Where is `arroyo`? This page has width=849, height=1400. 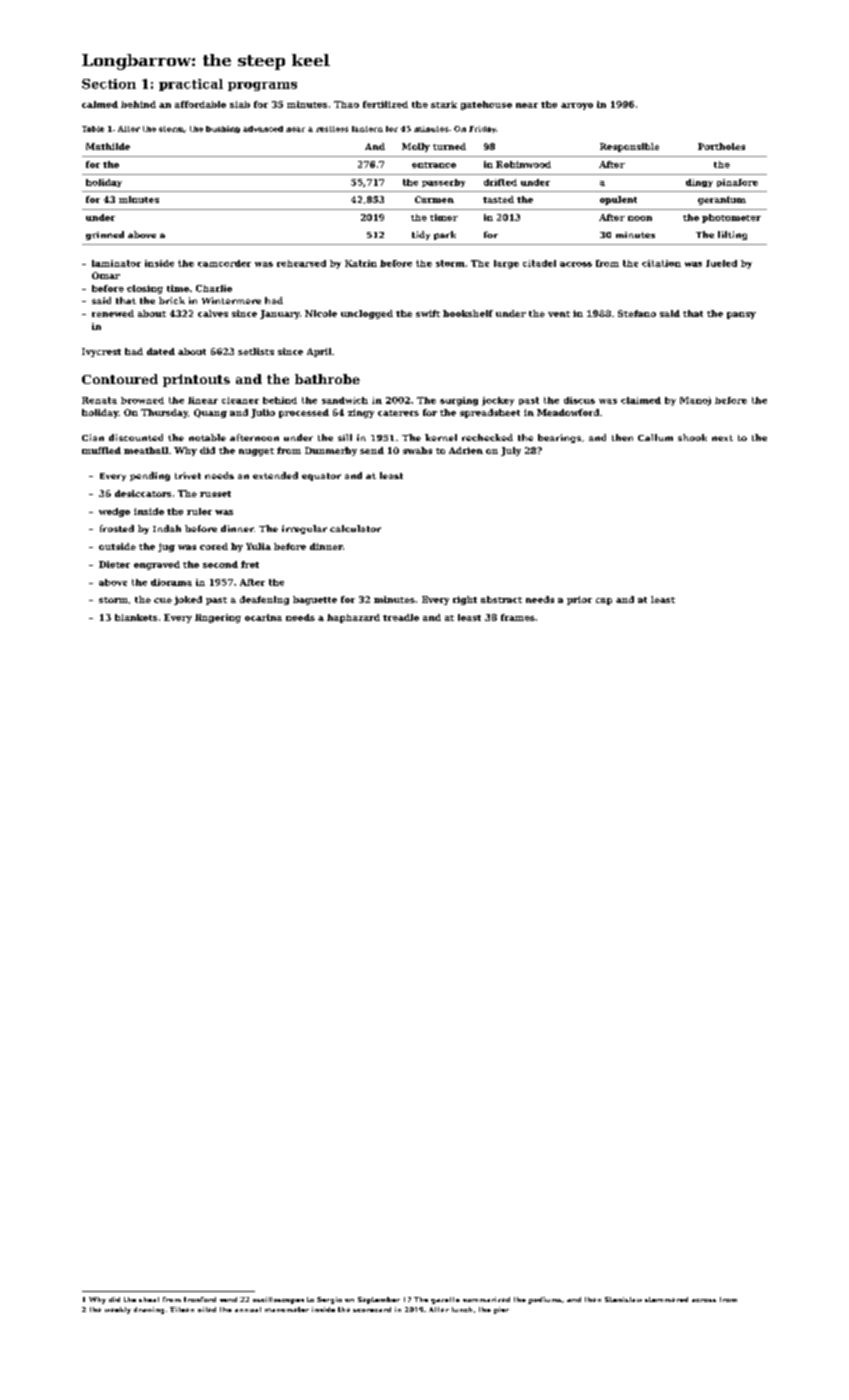
arroyo is located at coordinates (577, 106).
